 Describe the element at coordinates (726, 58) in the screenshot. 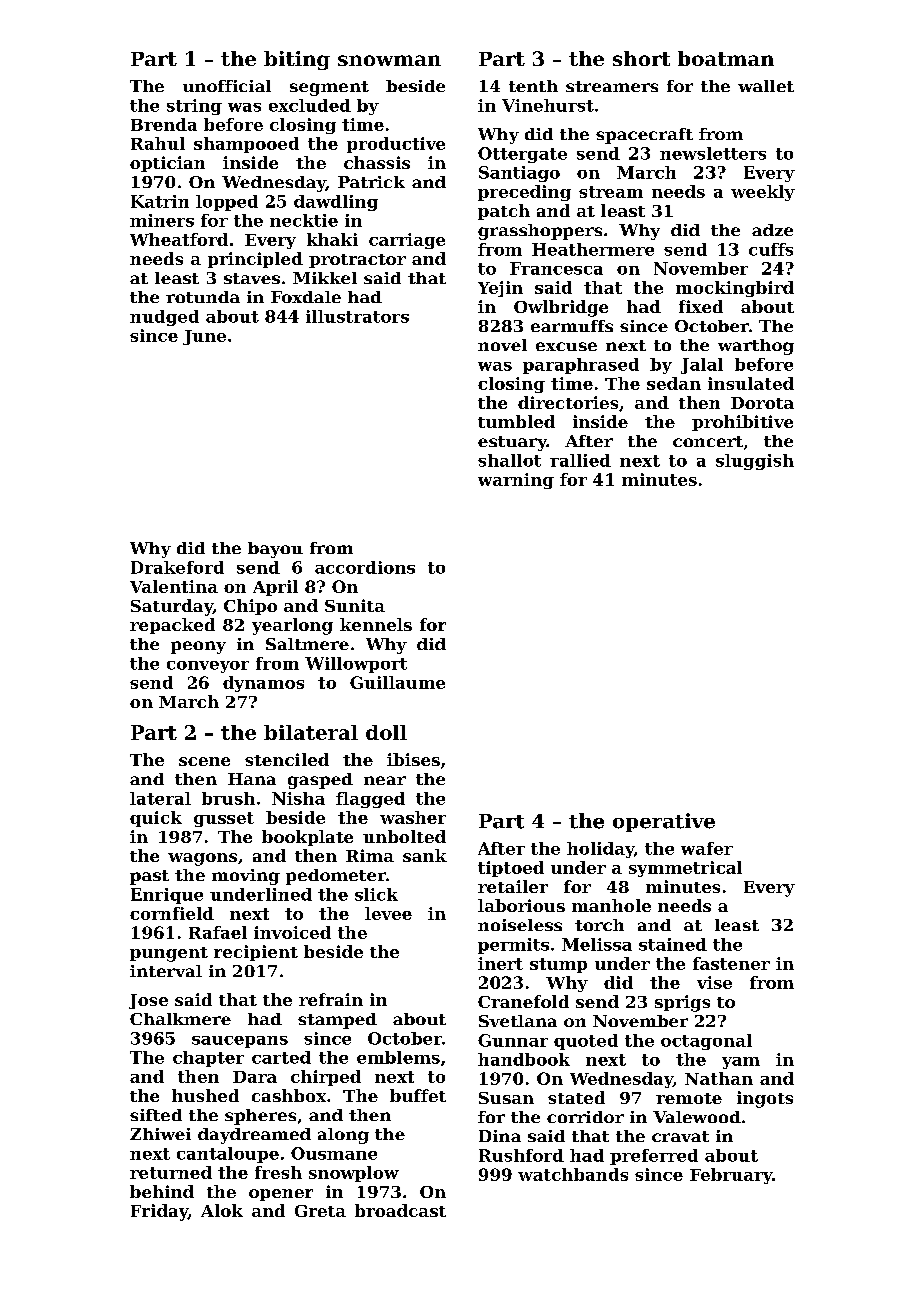

I see `boatman` at that location.
